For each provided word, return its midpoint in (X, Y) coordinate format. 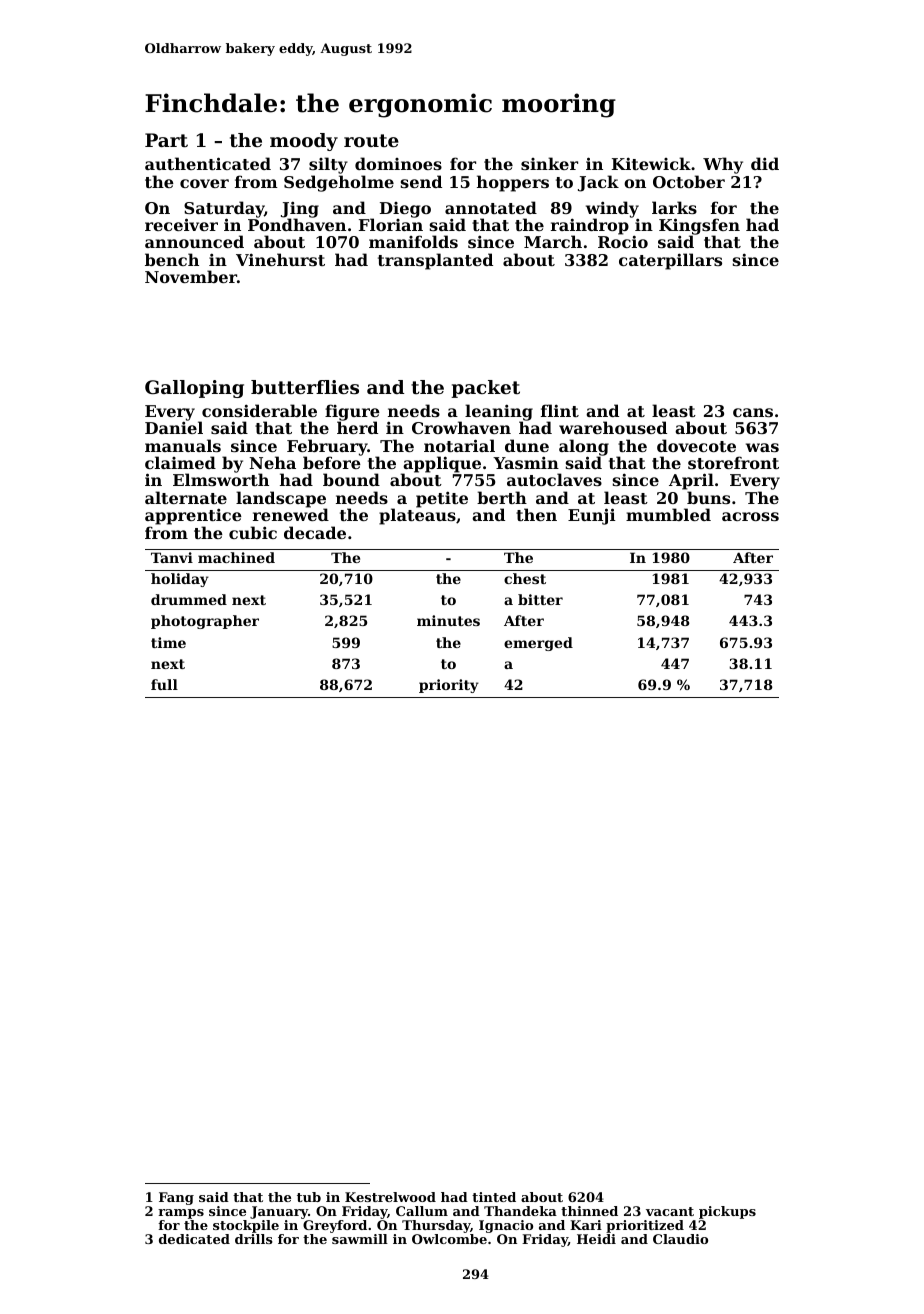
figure (352, 413)
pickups (727, 1212)
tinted (494, 1197)
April (691, 481)
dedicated (194, 1239)
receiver (181, 224)
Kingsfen (699, 227)
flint (560, 410)
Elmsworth (221, 480)
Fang (176, 1198)
